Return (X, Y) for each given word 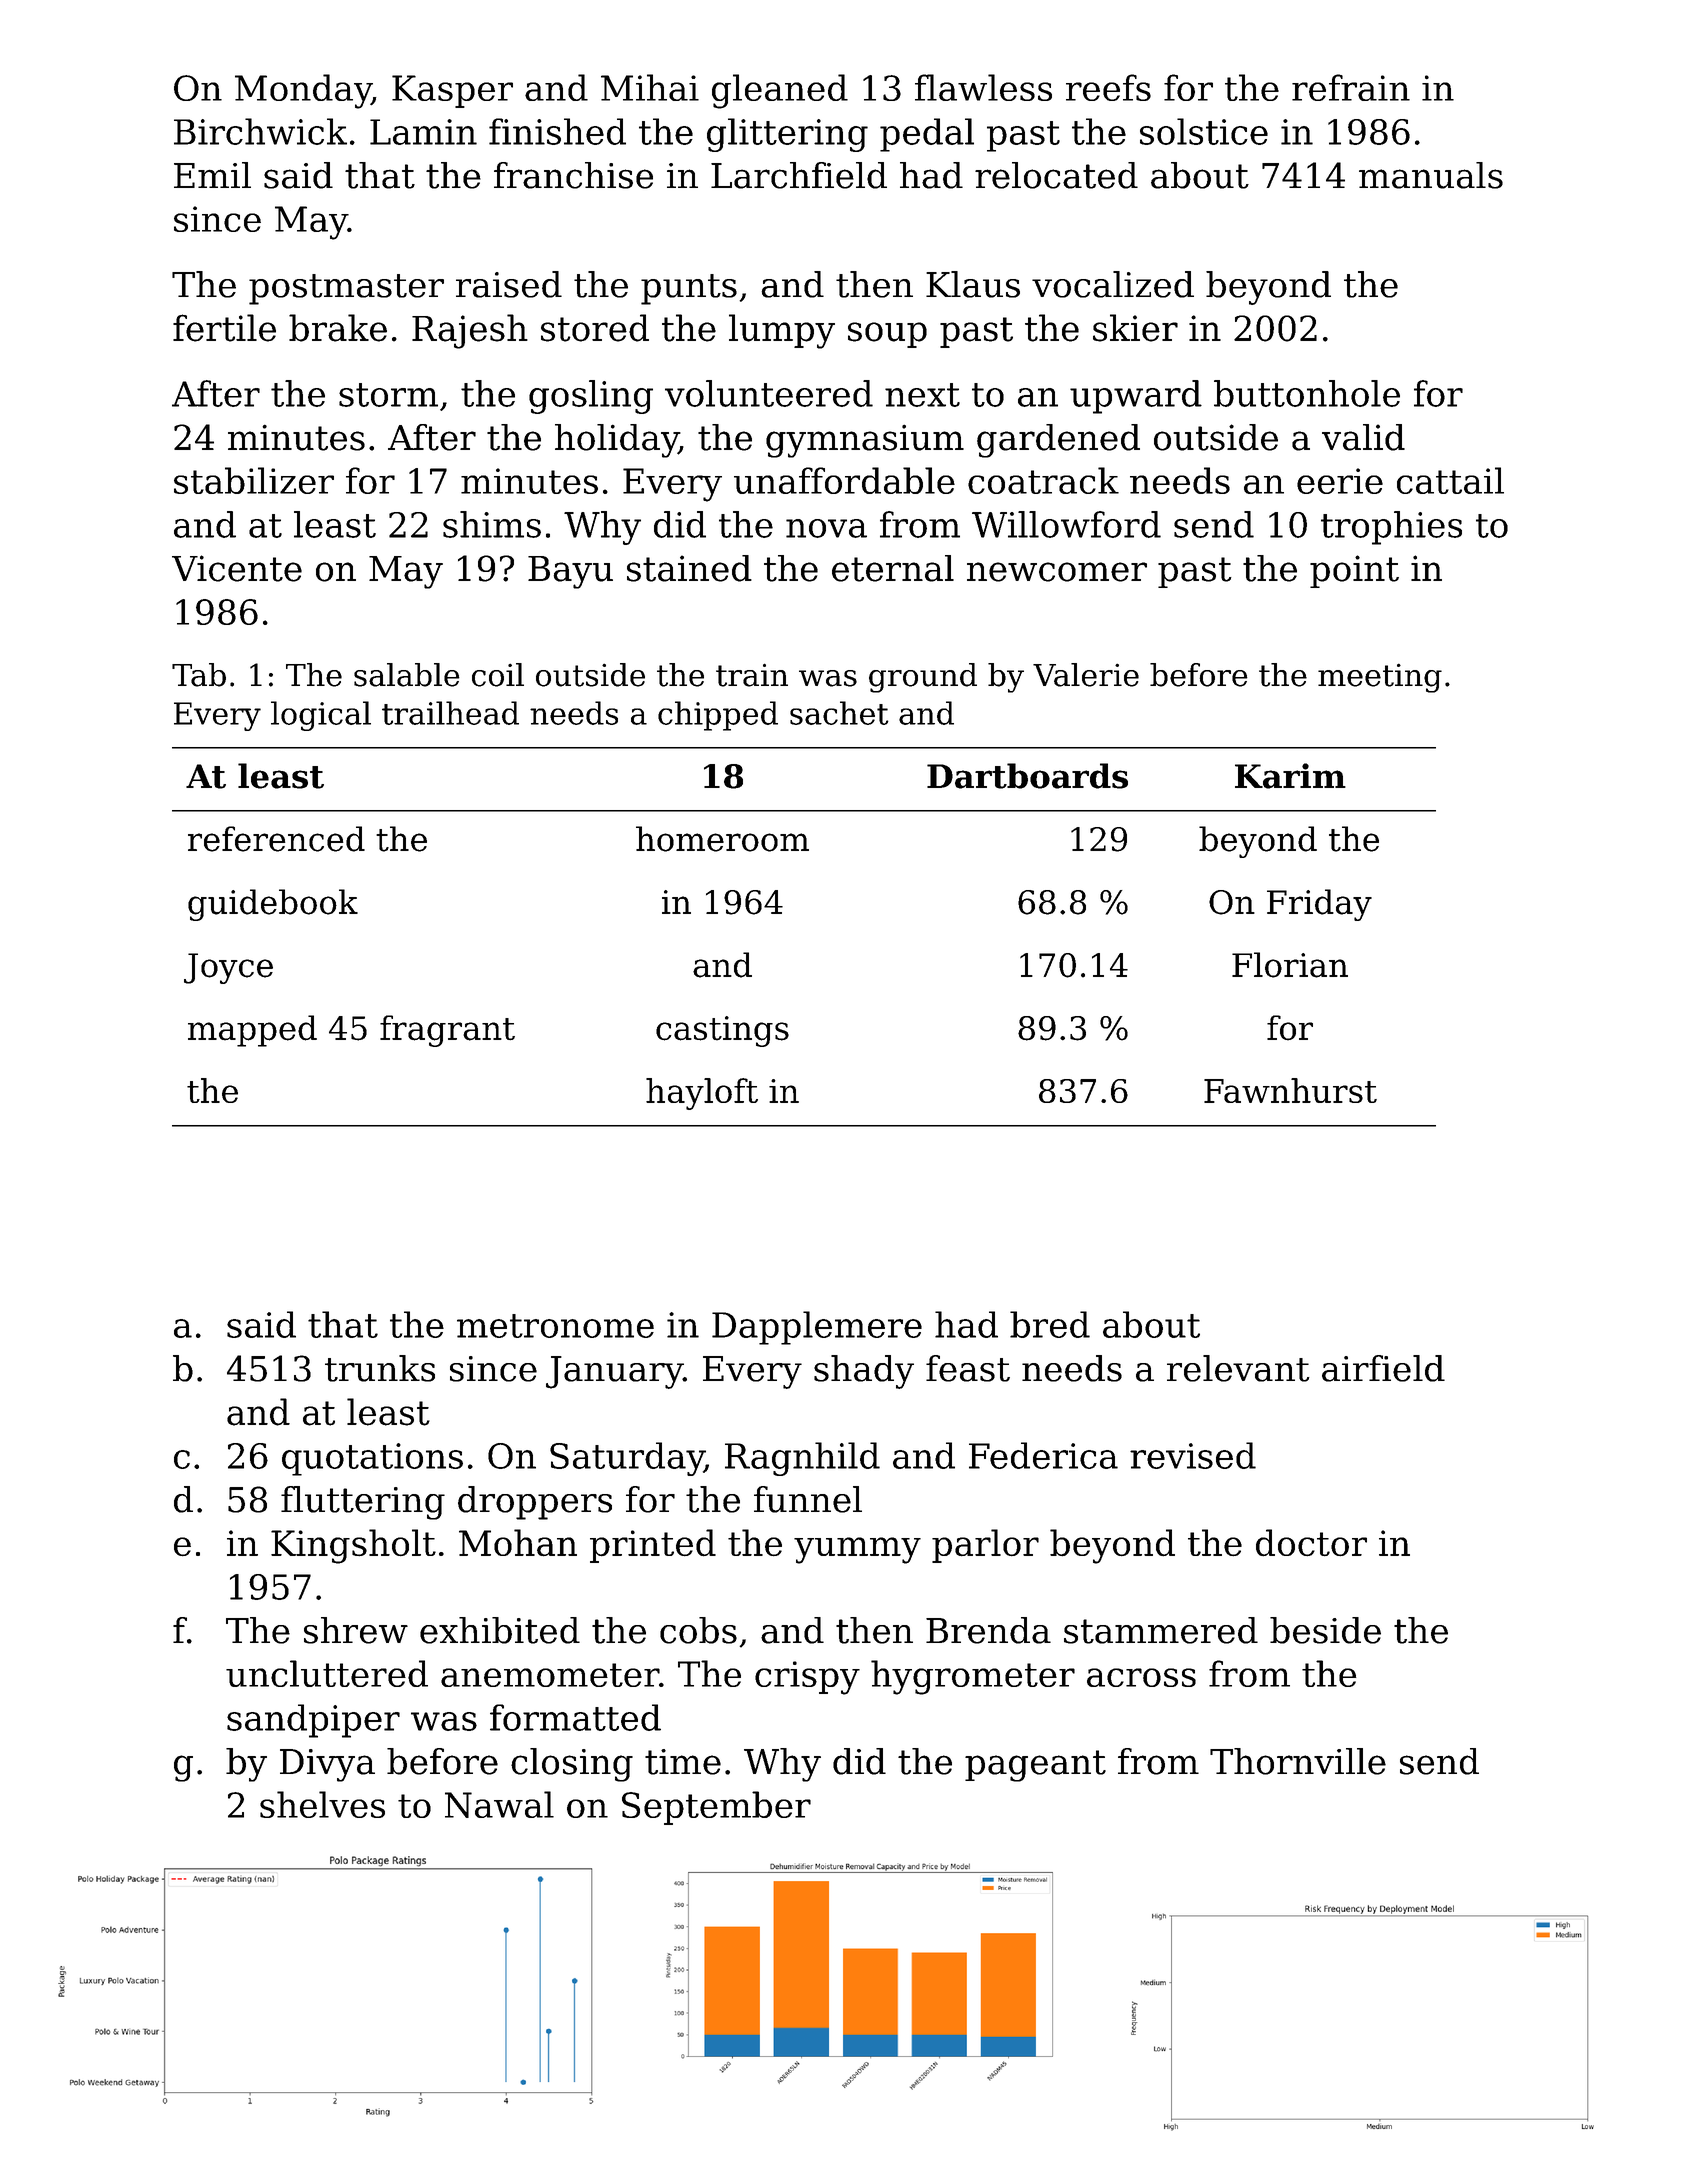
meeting (1380, 678)
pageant (1035, 1766)
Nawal (499, 1804)
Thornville (1298, 1761)
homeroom (722, 839)
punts (689, 289)
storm (388, 395)
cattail (1450, 480)
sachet (839, 713)
